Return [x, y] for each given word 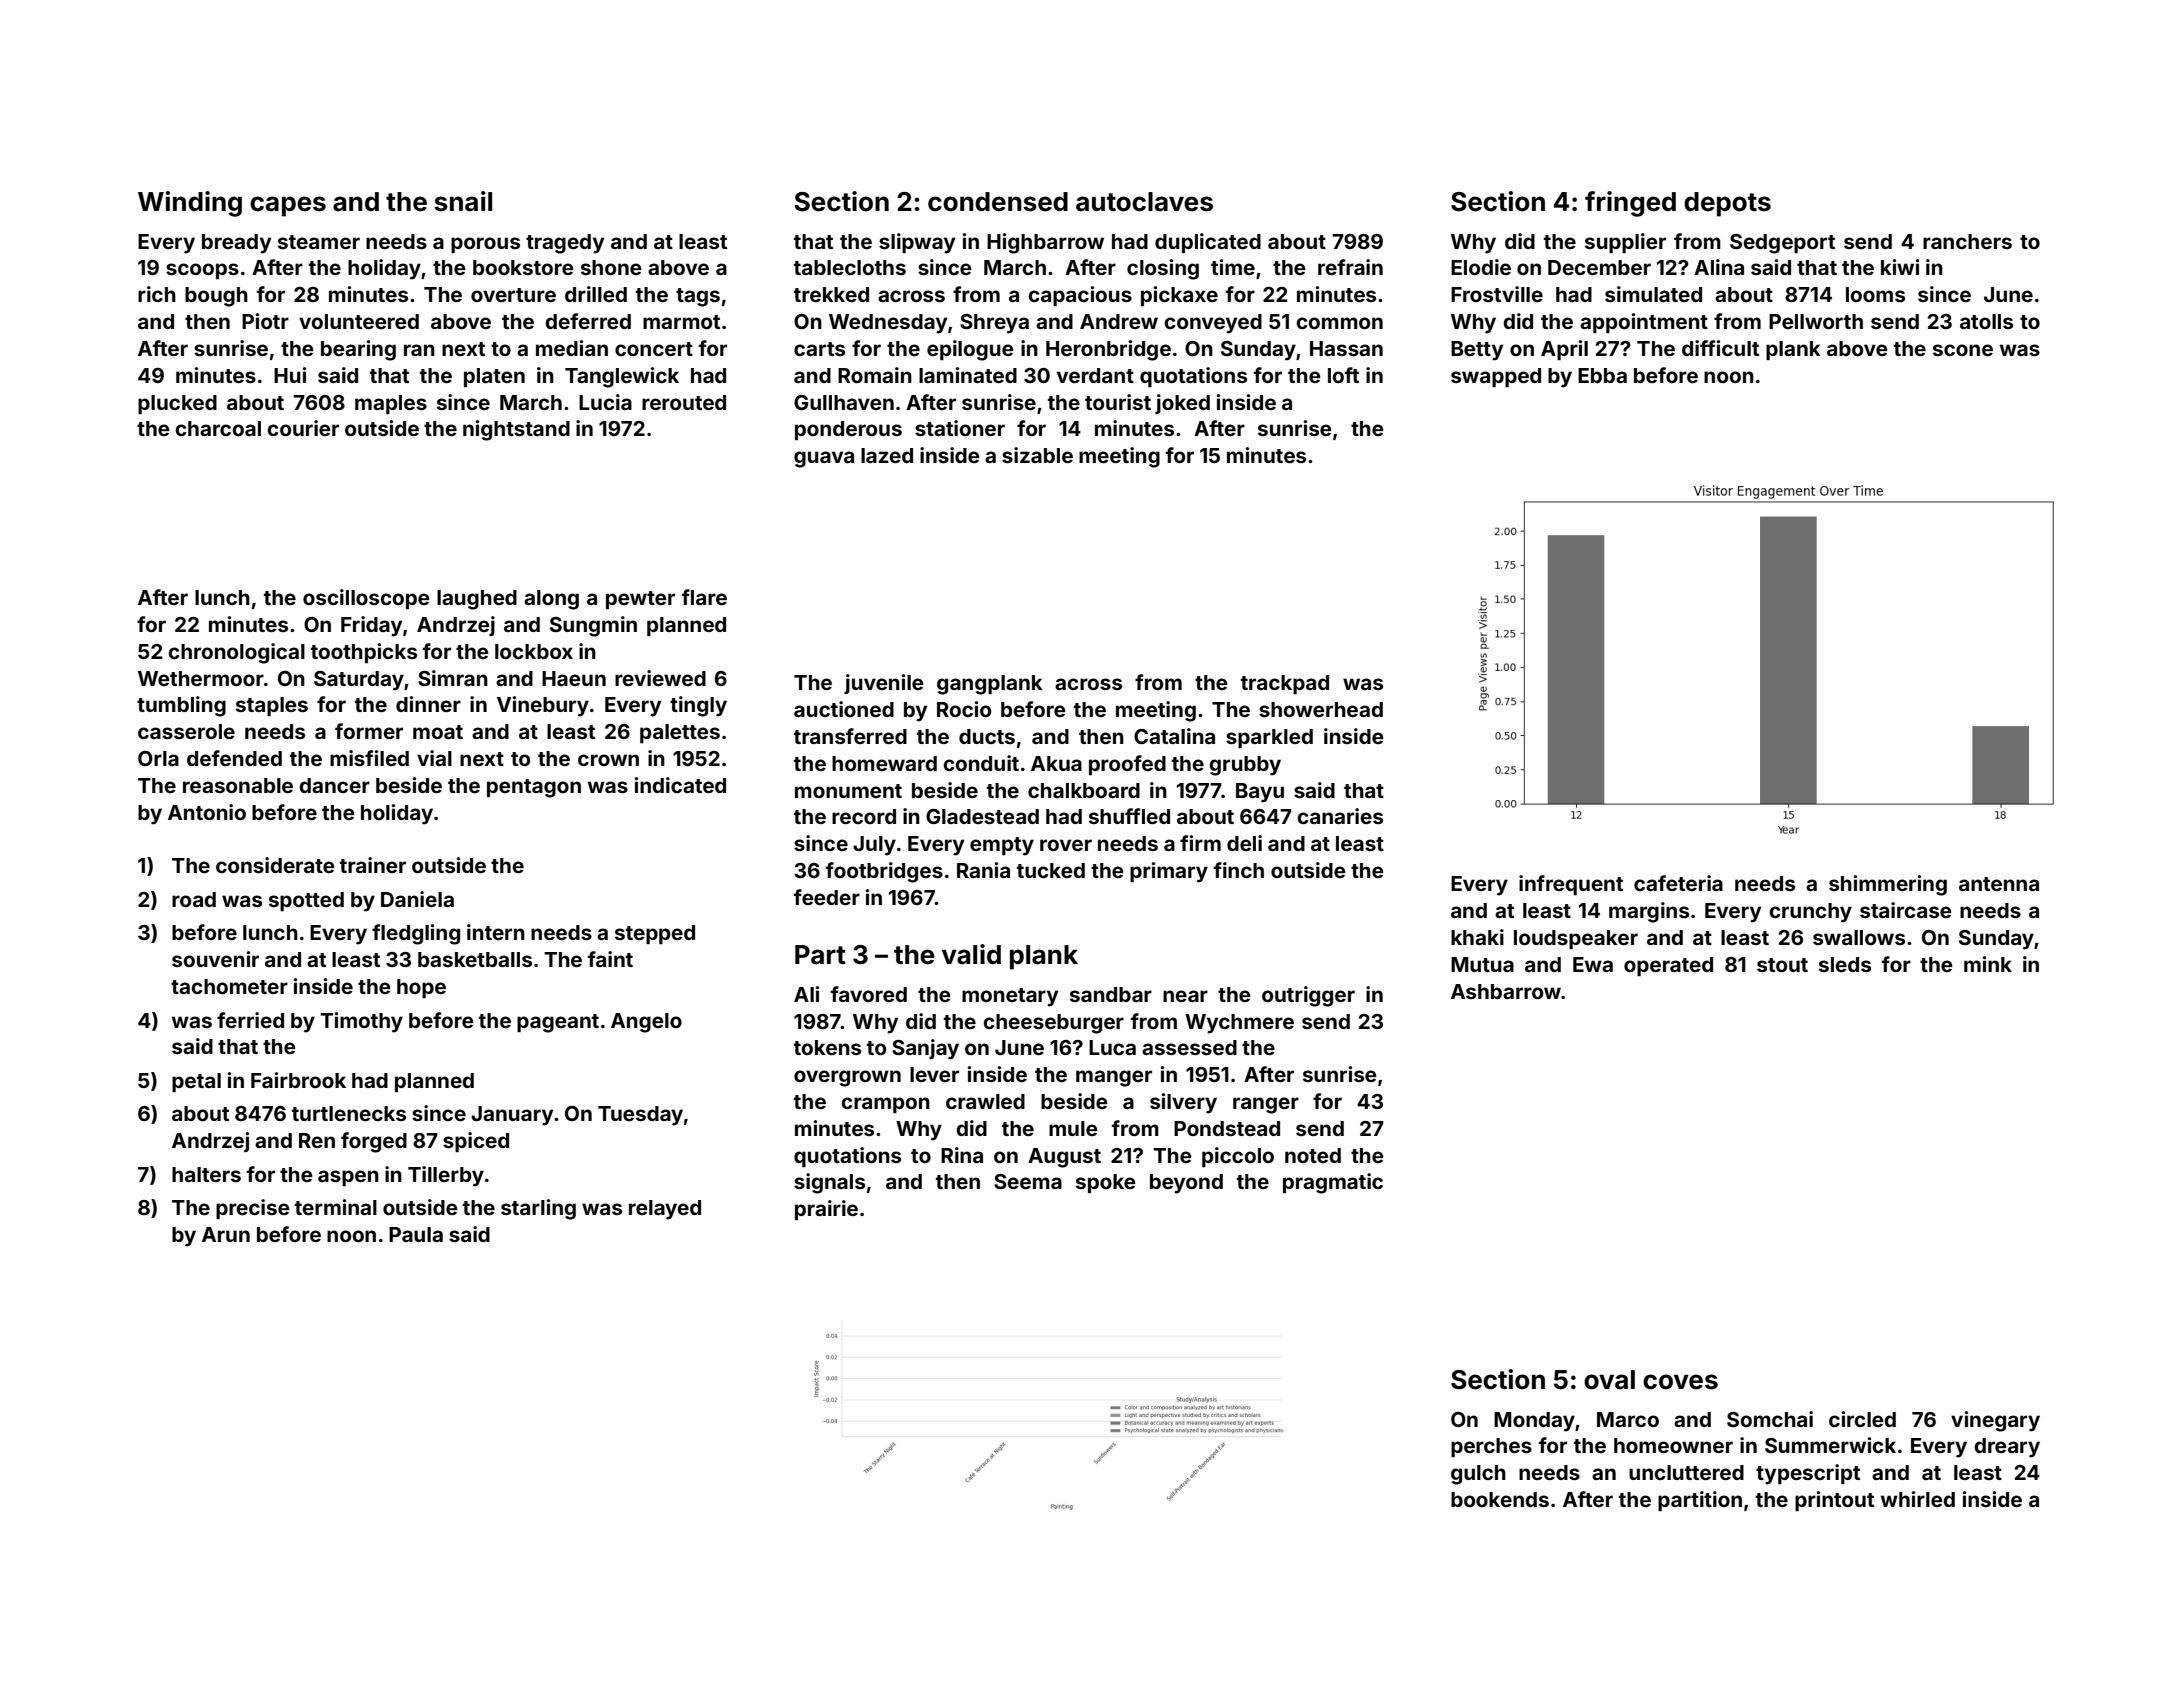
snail [463, 201]
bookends [1500, 1499]
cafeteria [1678, 883]
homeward [884, 763]
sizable [1037, 455]
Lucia [605, 402]
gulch [1478, 1475]
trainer [373, 865]
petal [196, 1082]
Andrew [1119, 321]
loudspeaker [1576, 939]
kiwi [1900, 267]
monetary [1010, 997]
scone [1963, 350]
